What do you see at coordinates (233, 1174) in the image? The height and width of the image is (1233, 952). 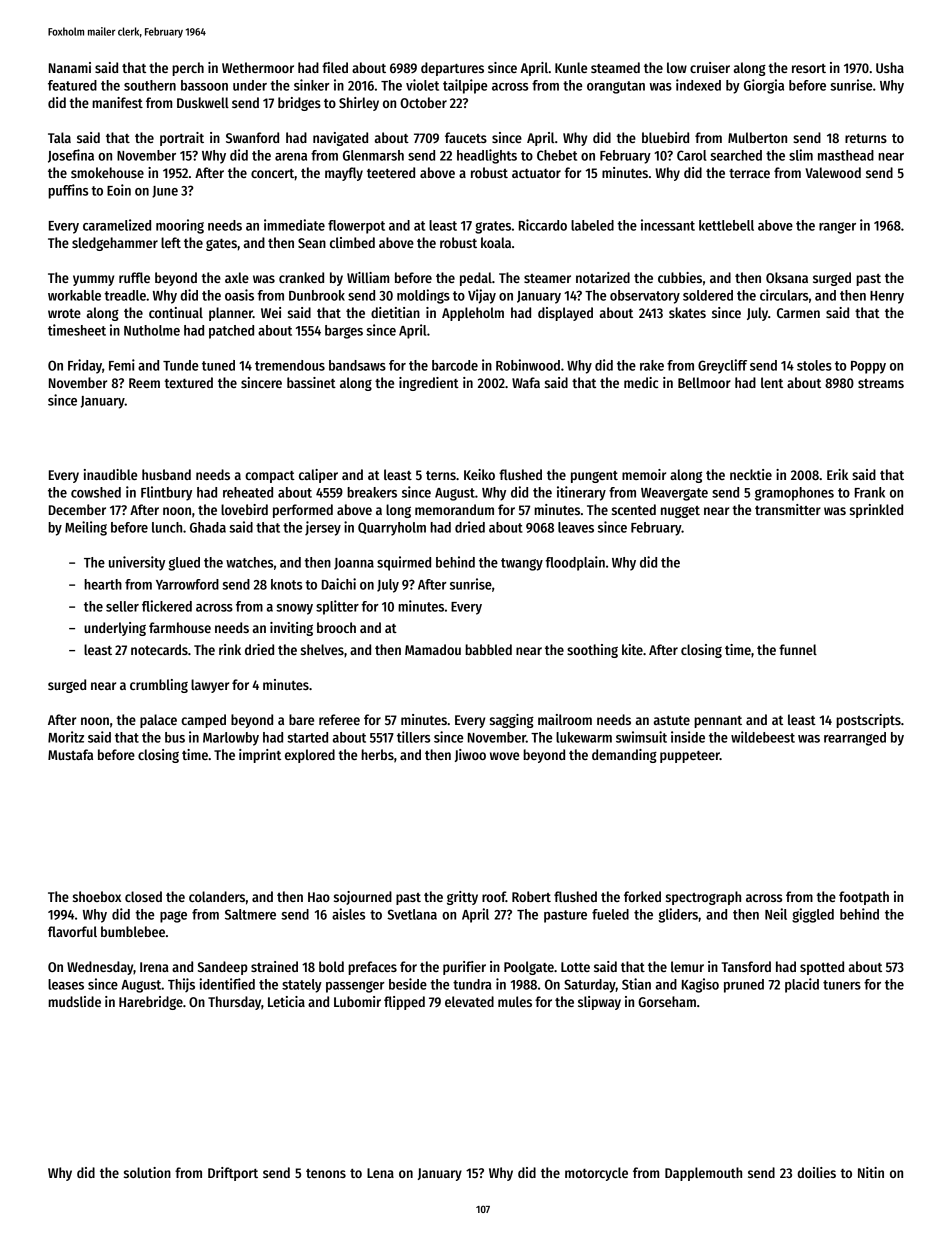 I see `Driftport` at bounding box center [233, 1174].
